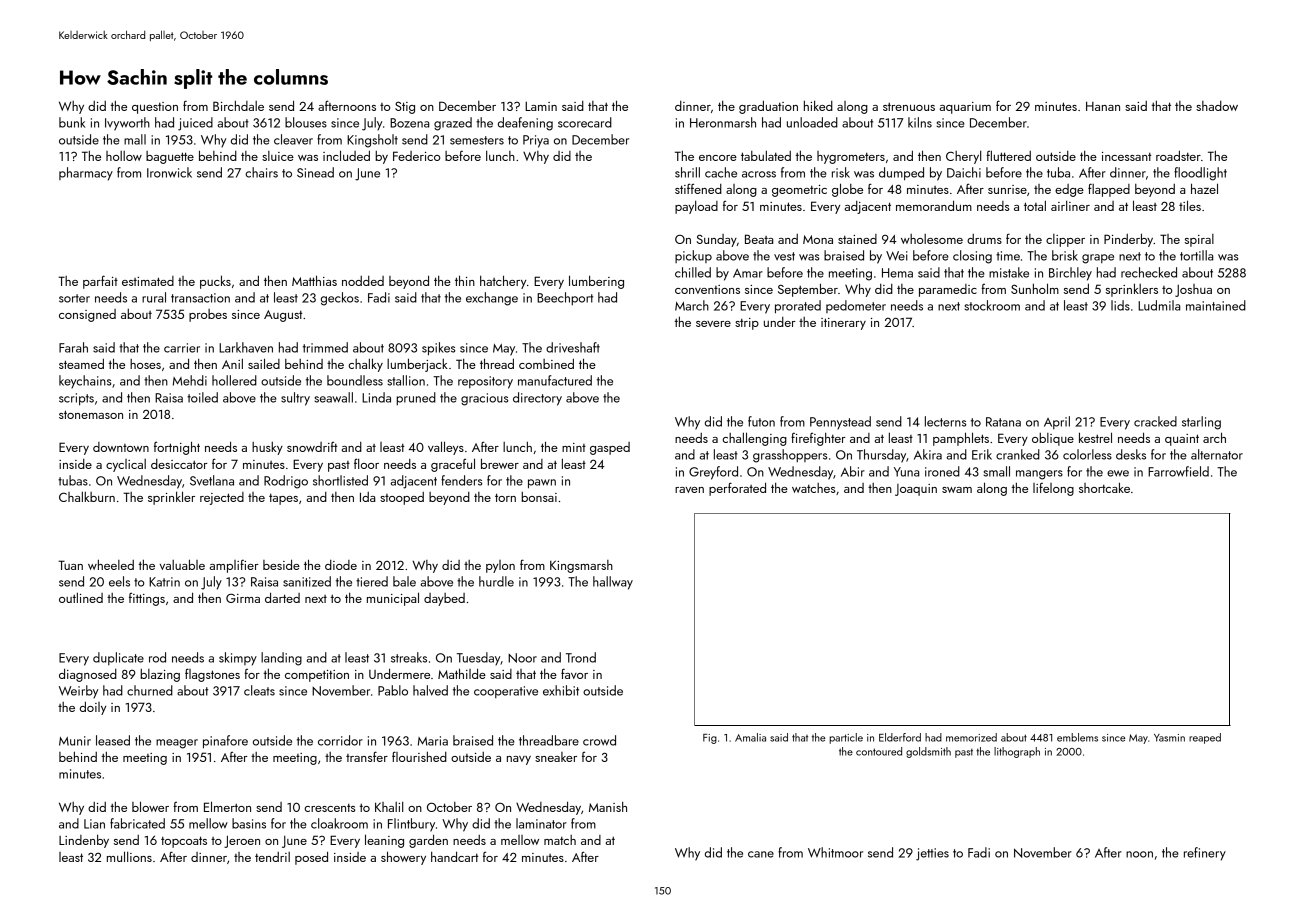 The image size is (1308, 924). I want to click on semesters, so click(477, 140).
